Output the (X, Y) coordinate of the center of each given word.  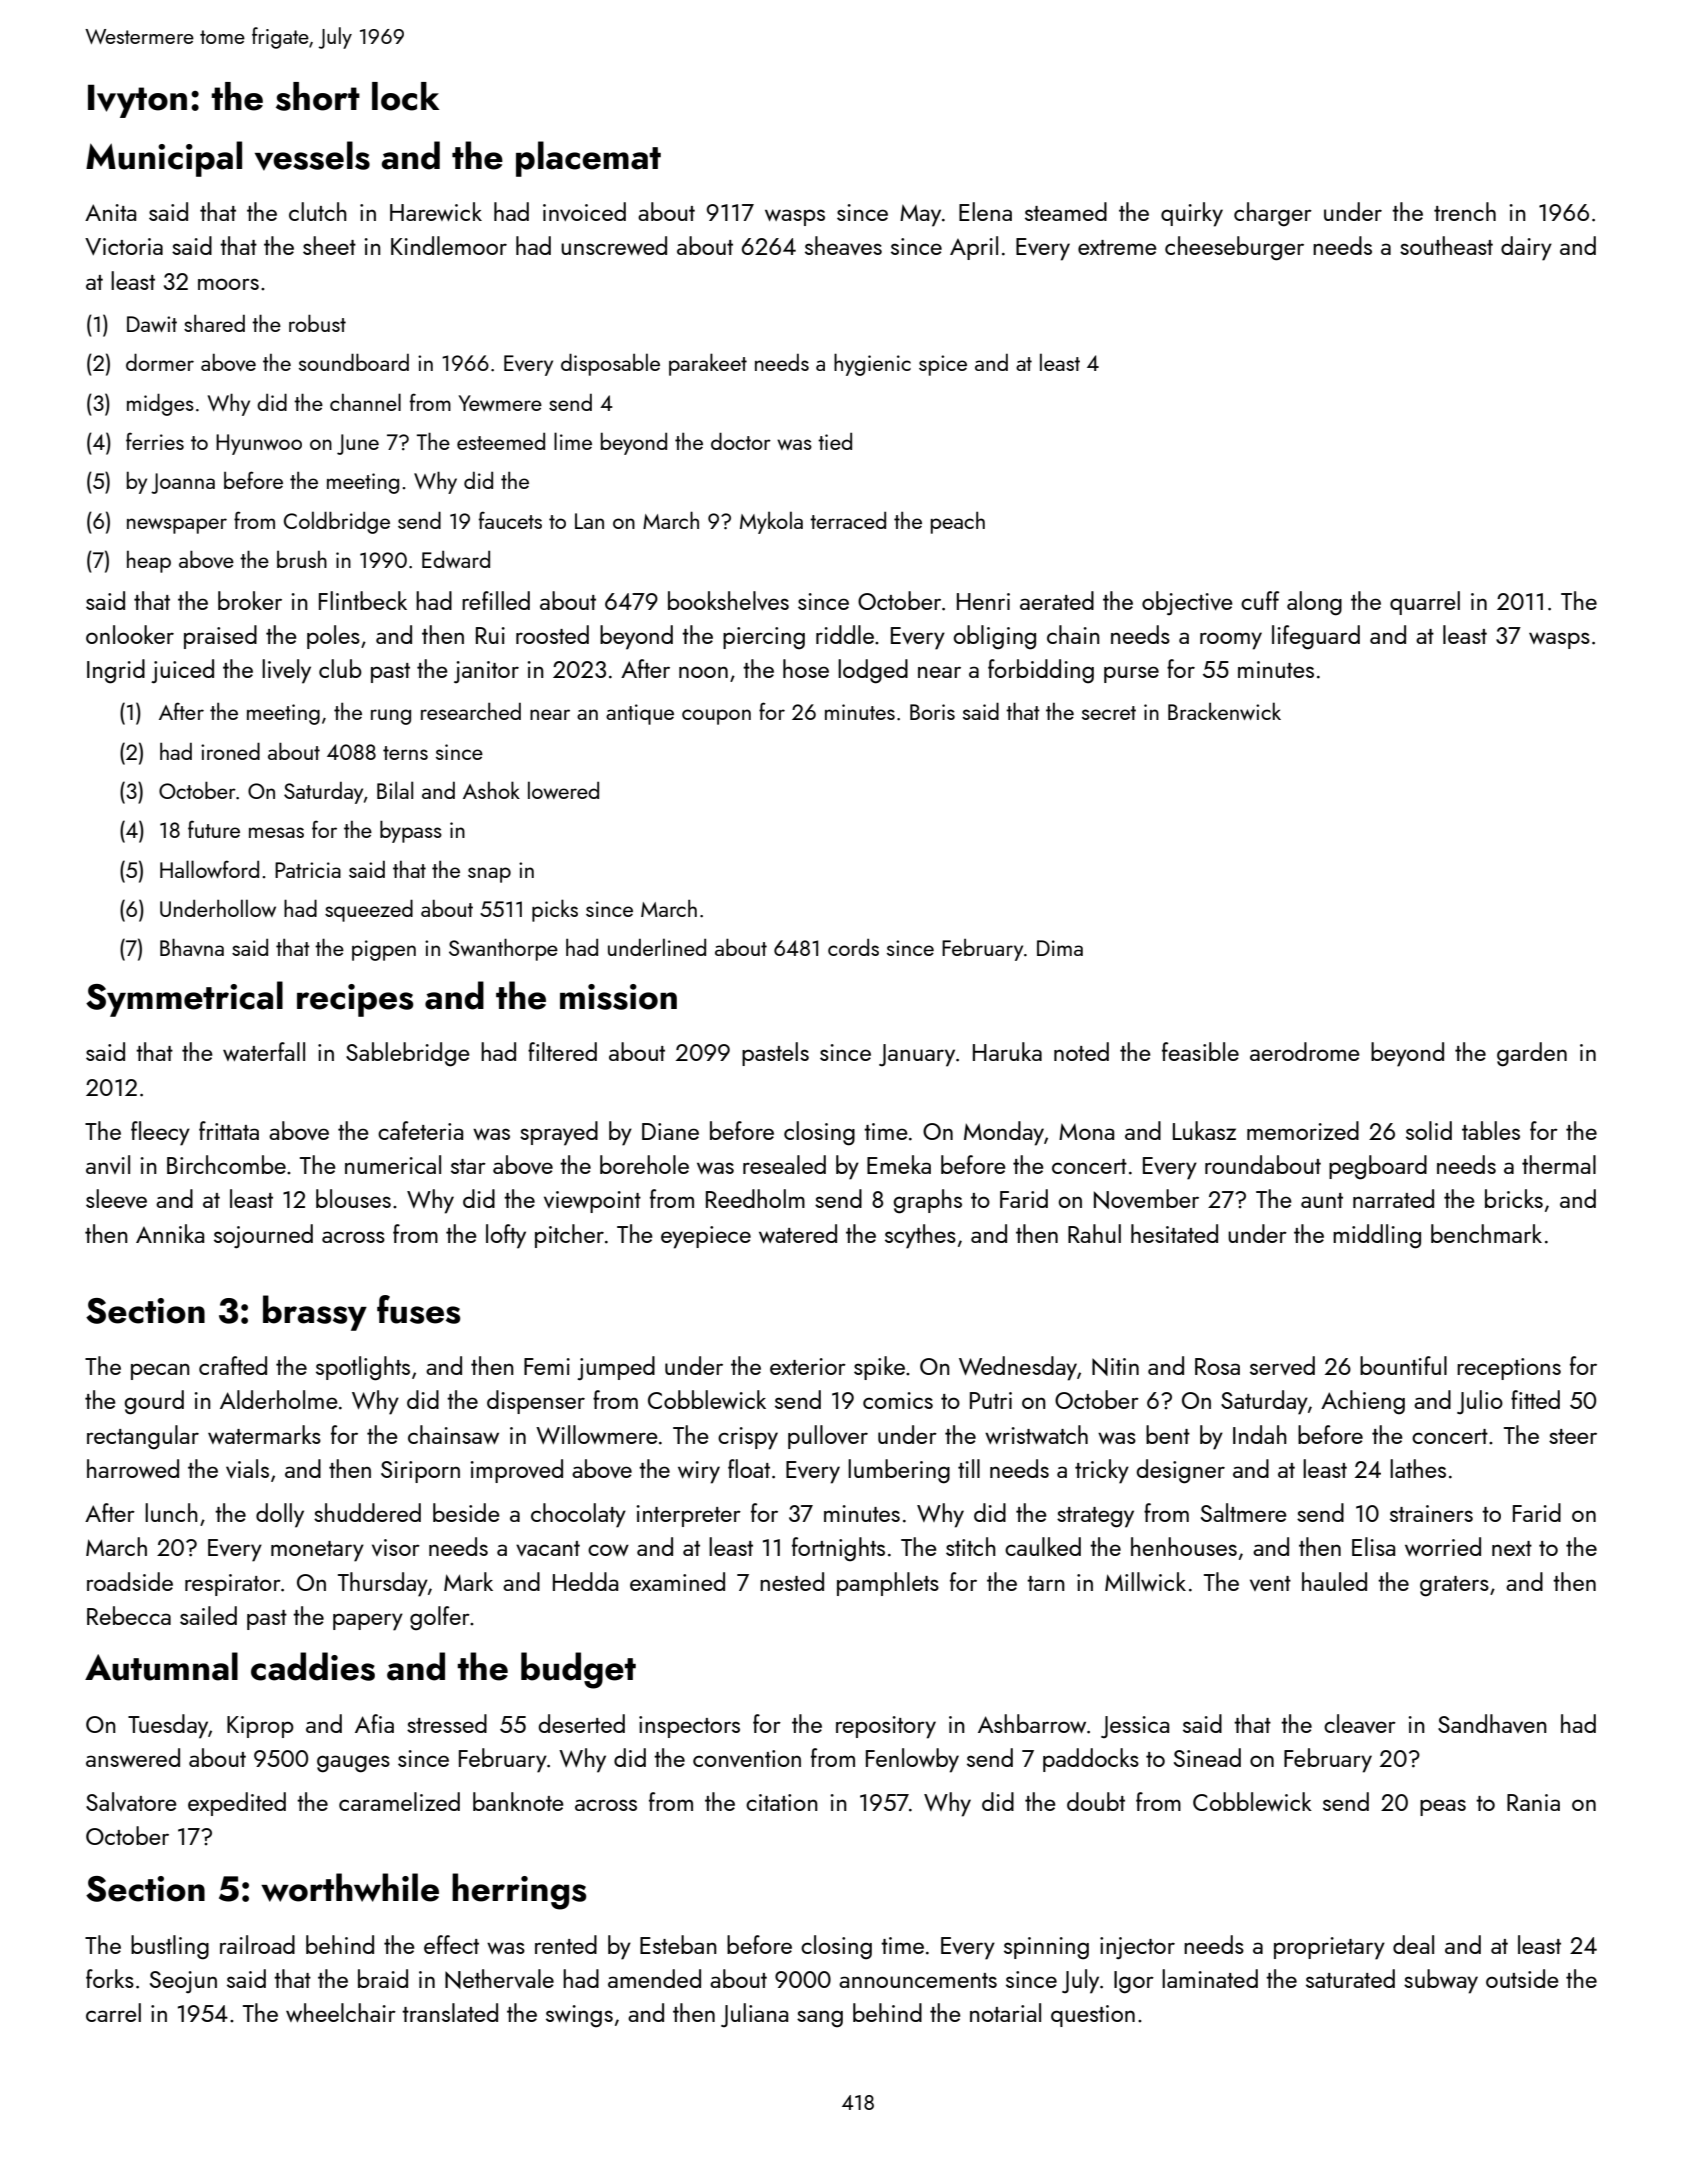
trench (1465, 211)
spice (943, 365)
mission (618, 997)
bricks (1514, 1198)
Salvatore (131, 1801)
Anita (110, 212)
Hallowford (209, 869)
